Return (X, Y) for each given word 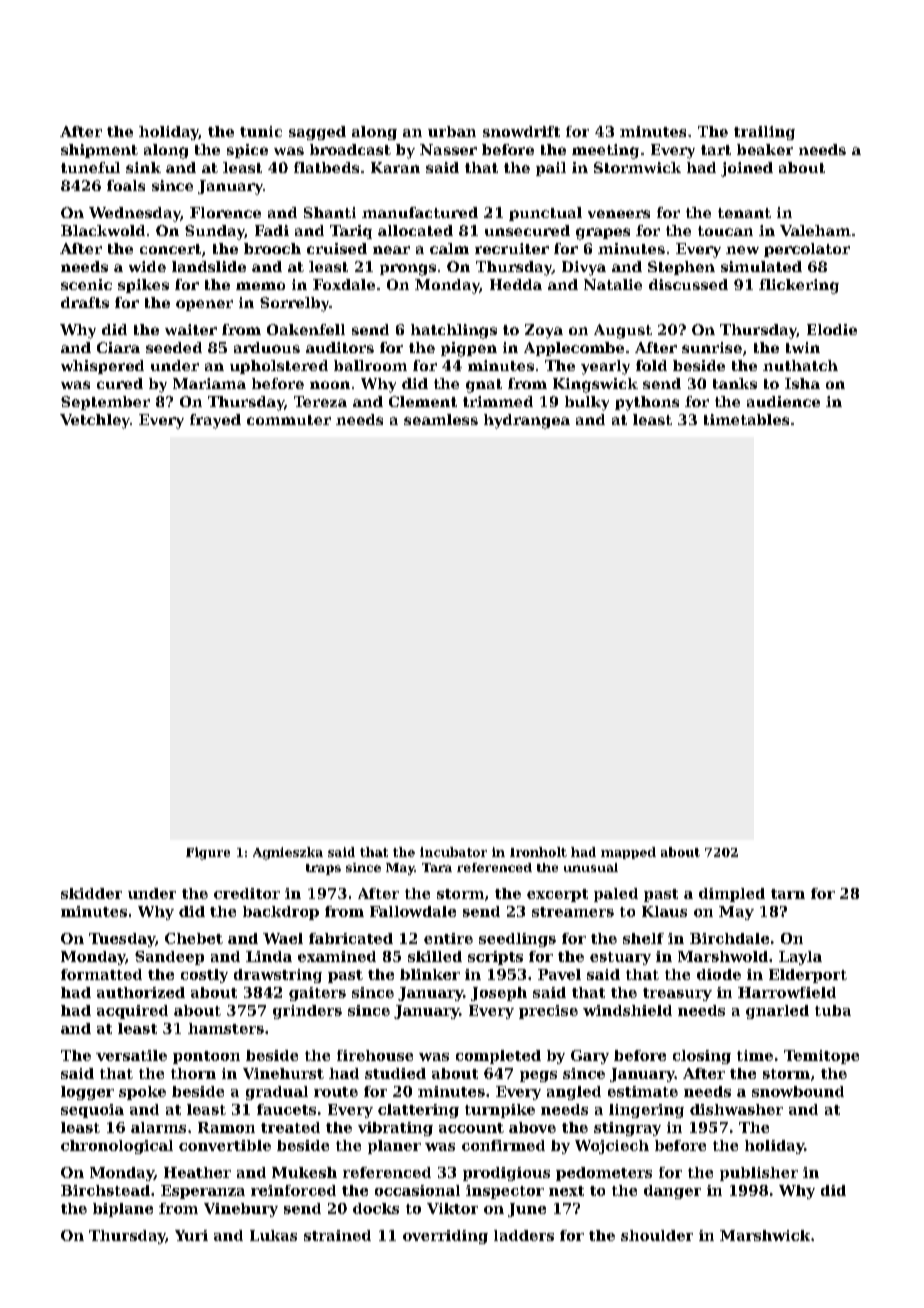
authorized (141, 992)
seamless (441, 419)
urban (452, 131)
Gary (590, 1057)
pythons (647, 403)
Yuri (191, 1235)
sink (143, 167)
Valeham (815, 230)
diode (719, 974)
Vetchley (95, 421)
